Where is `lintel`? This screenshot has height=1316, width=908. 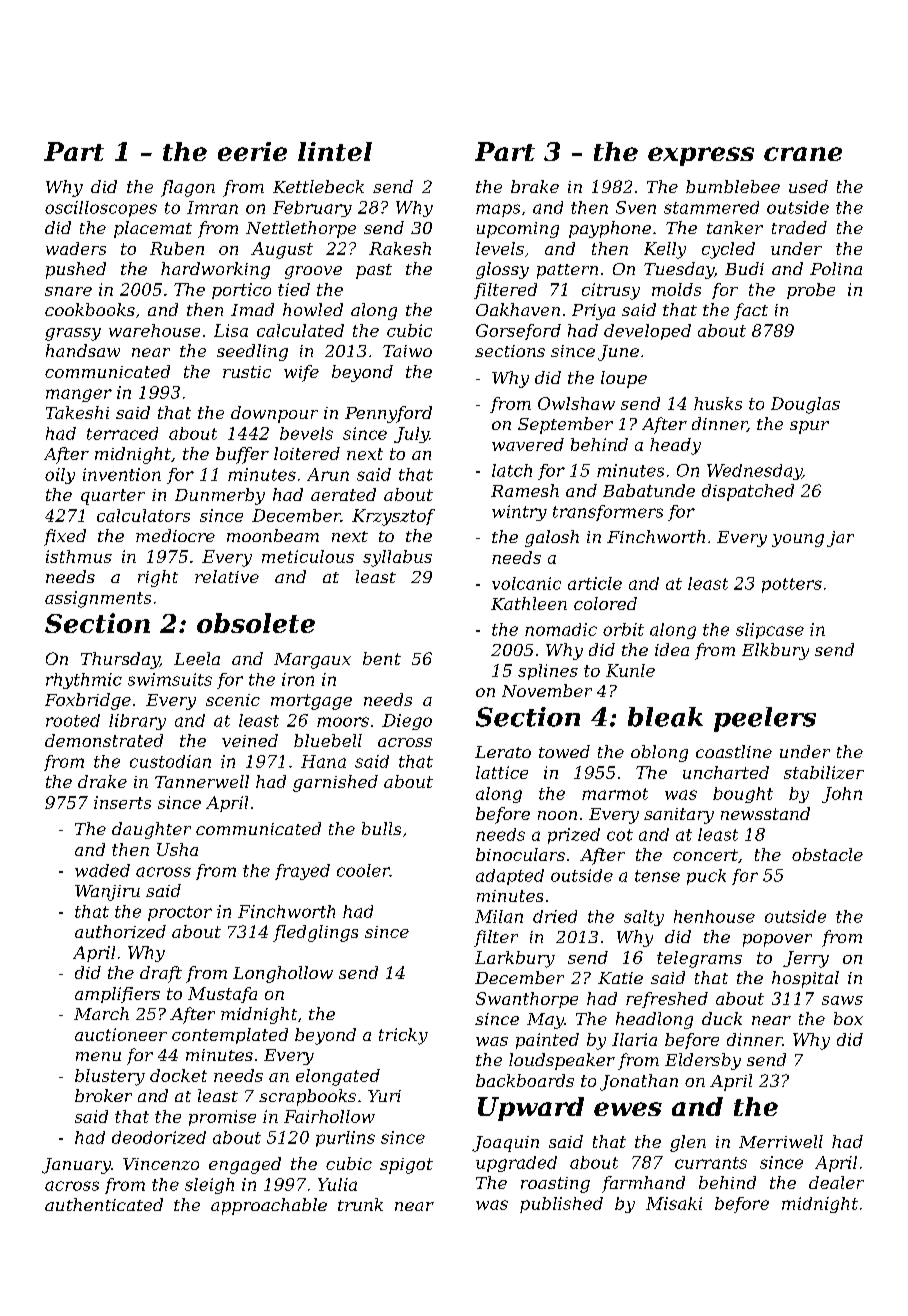 lintel is located at coordinates (335, 151).
